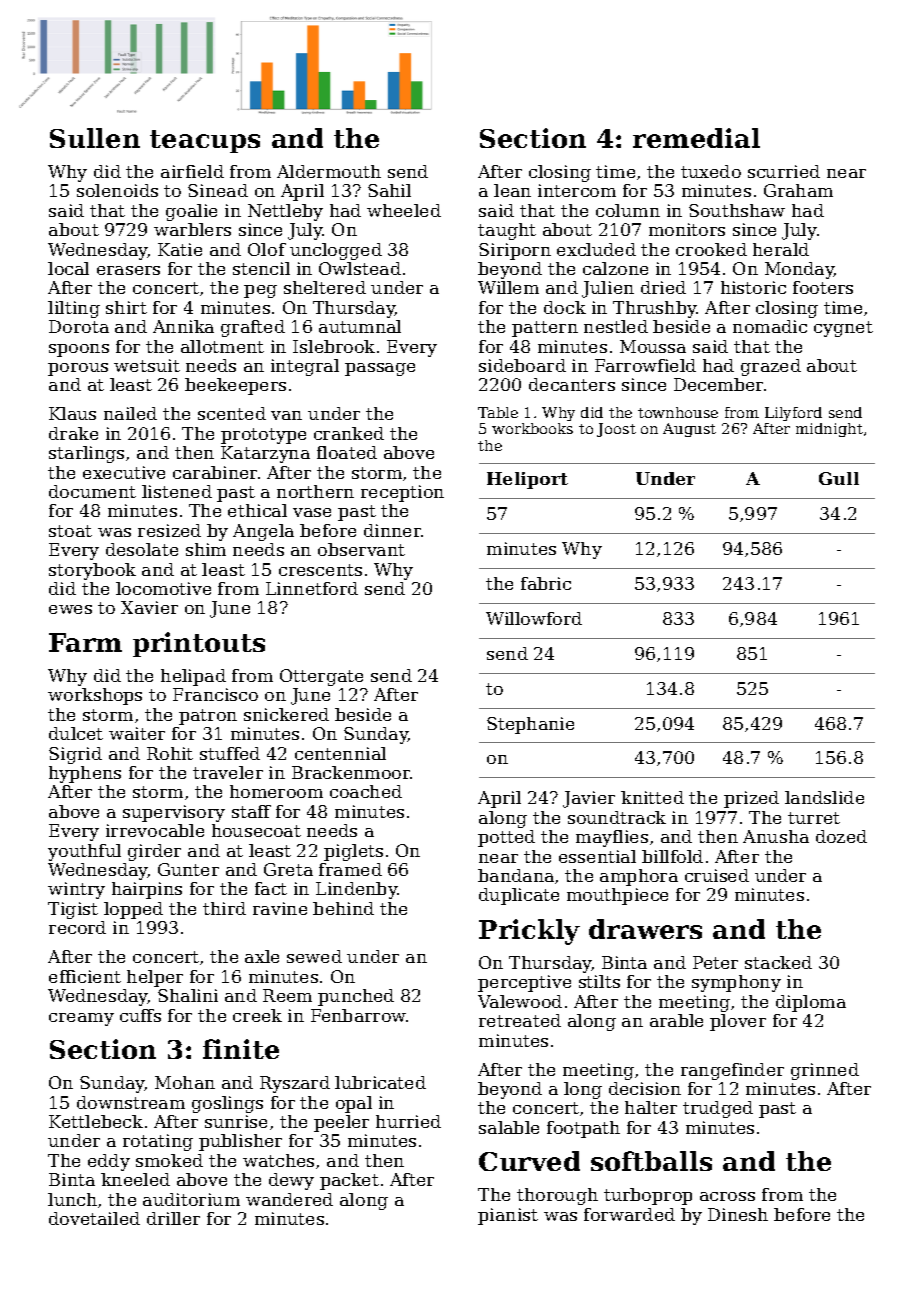 The height and width of the screenshot is (1308, 924). I want to click on Curved, so click(529, 1161).
